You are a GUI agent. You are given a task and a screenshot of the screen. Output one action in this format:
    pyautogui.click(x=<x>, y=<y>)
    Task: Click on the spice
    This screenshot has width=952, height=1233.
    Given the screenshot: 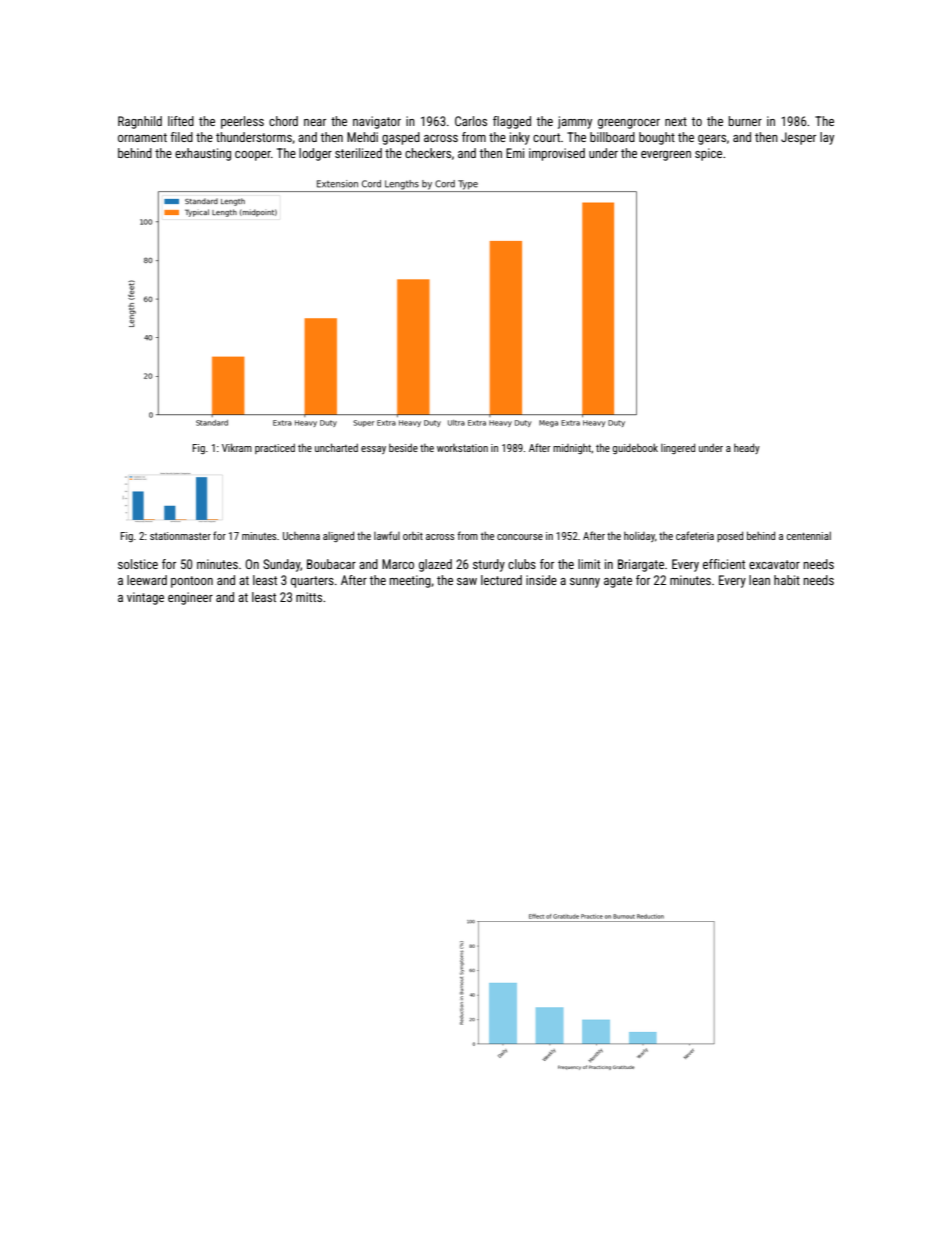 What is the action you would take?
    pyautogui.click(x=708, y=154)
